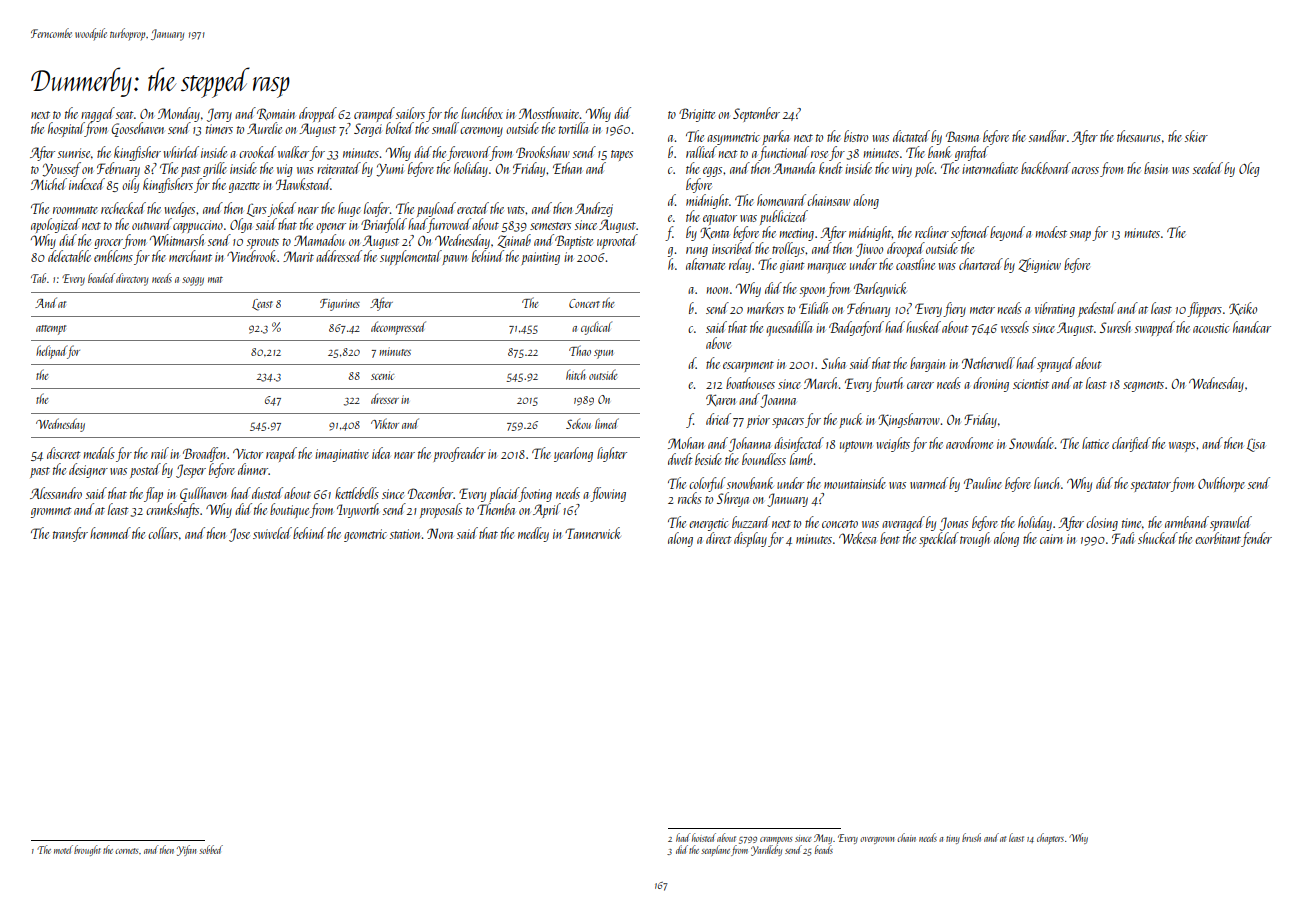 The image size is (1308, 924). Describe the element at coordinates (603, 354) in the screenshot. I see `spun` at that location.
